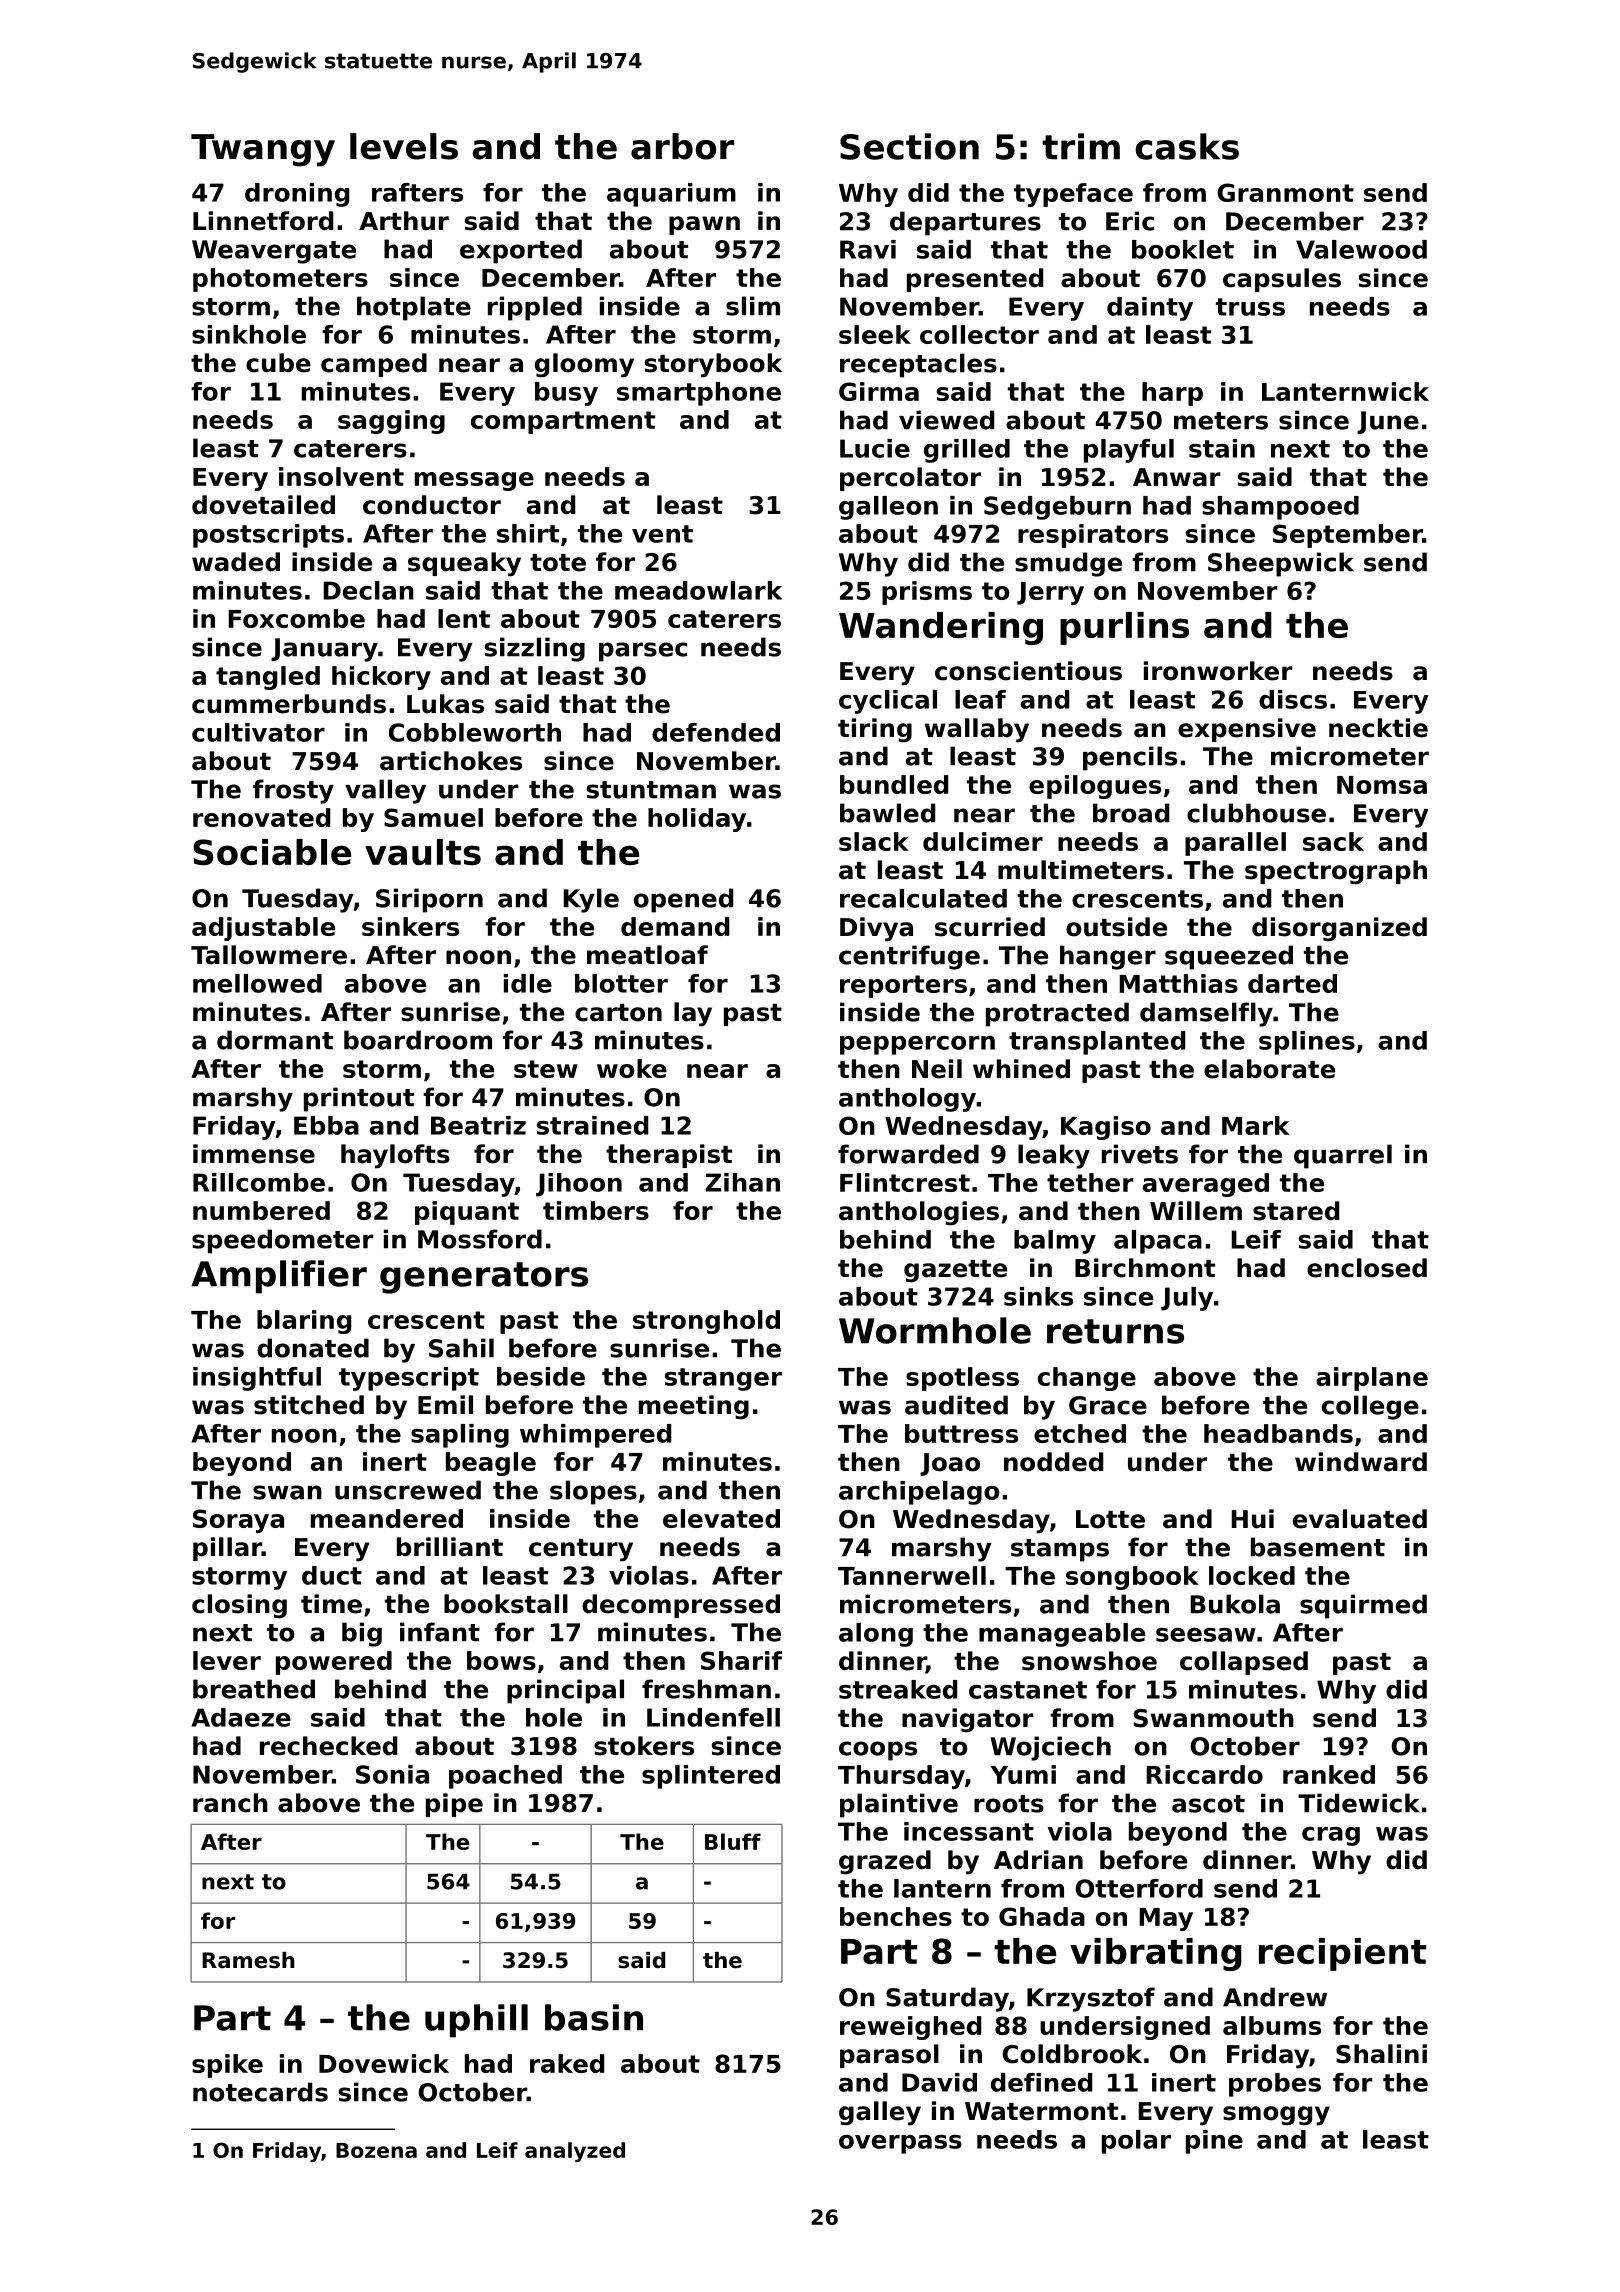  Describe the element at coordinates (575, 2152) in the page. I see `analyzed` at that location.
